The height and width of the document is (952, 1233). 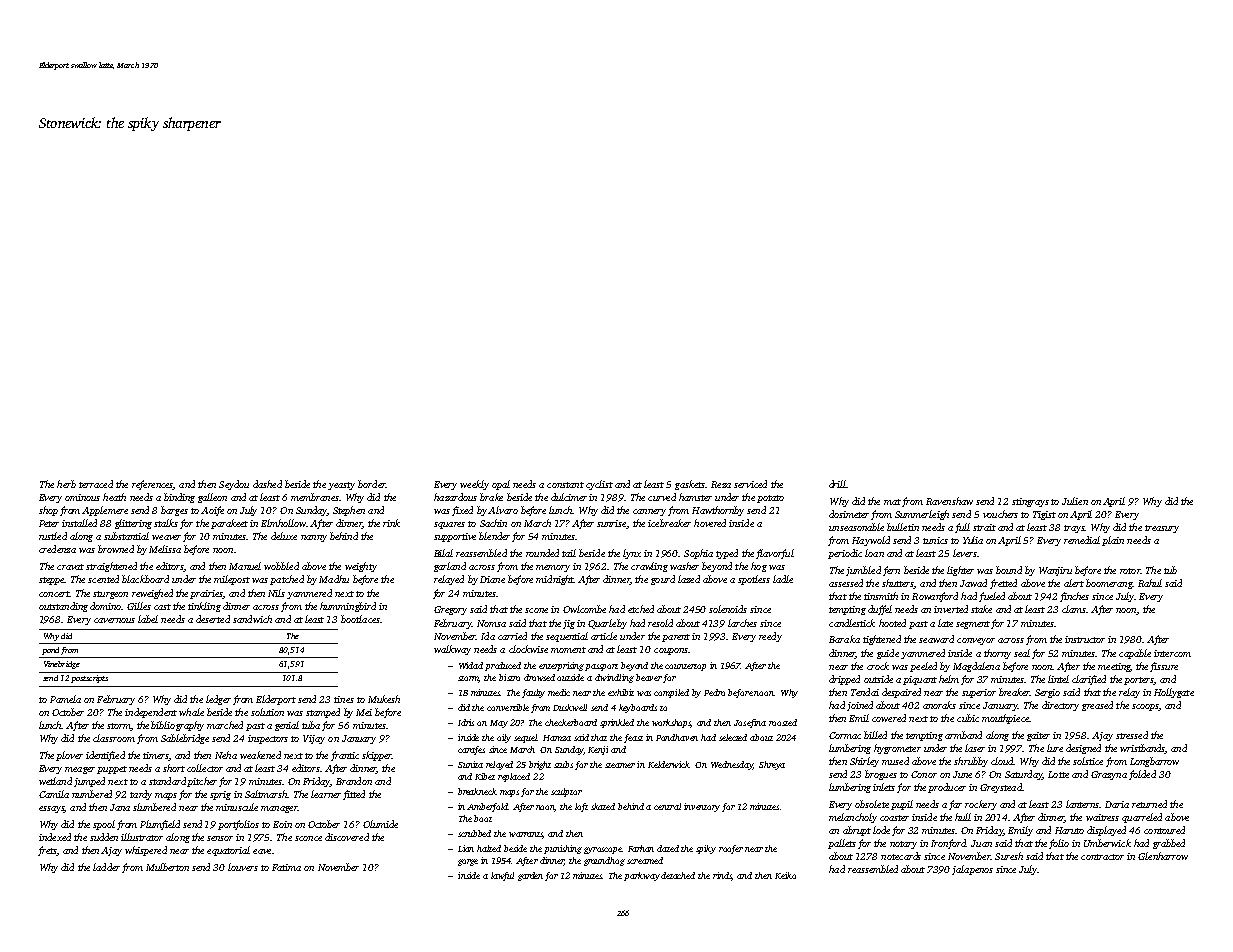 What do you see at coordinates (167, 867) in the document?
I see `Mulberton` at bounding box center [167, 867].
